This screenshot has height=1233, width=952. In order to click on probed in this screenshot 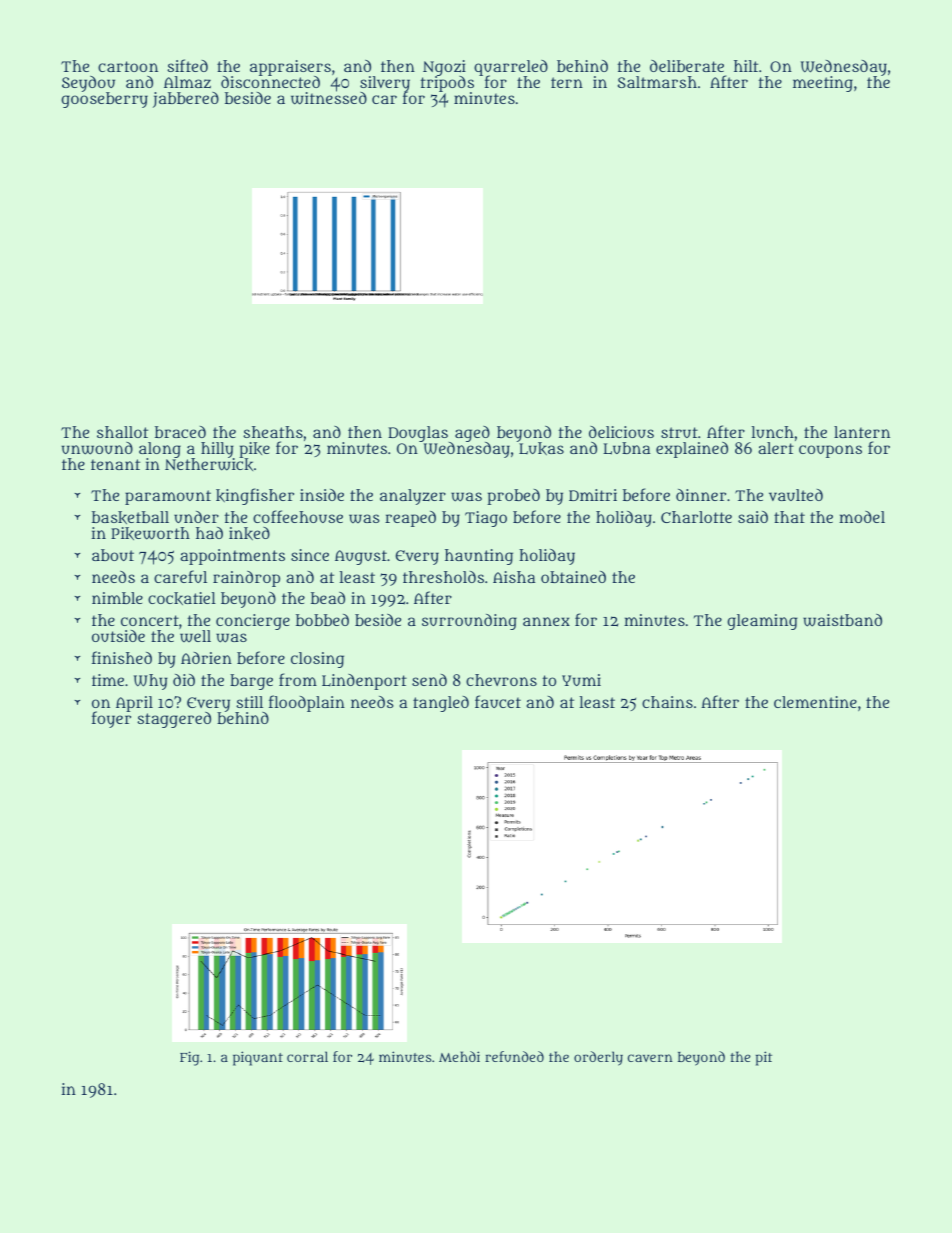, I will do `click(513, 497)`.
